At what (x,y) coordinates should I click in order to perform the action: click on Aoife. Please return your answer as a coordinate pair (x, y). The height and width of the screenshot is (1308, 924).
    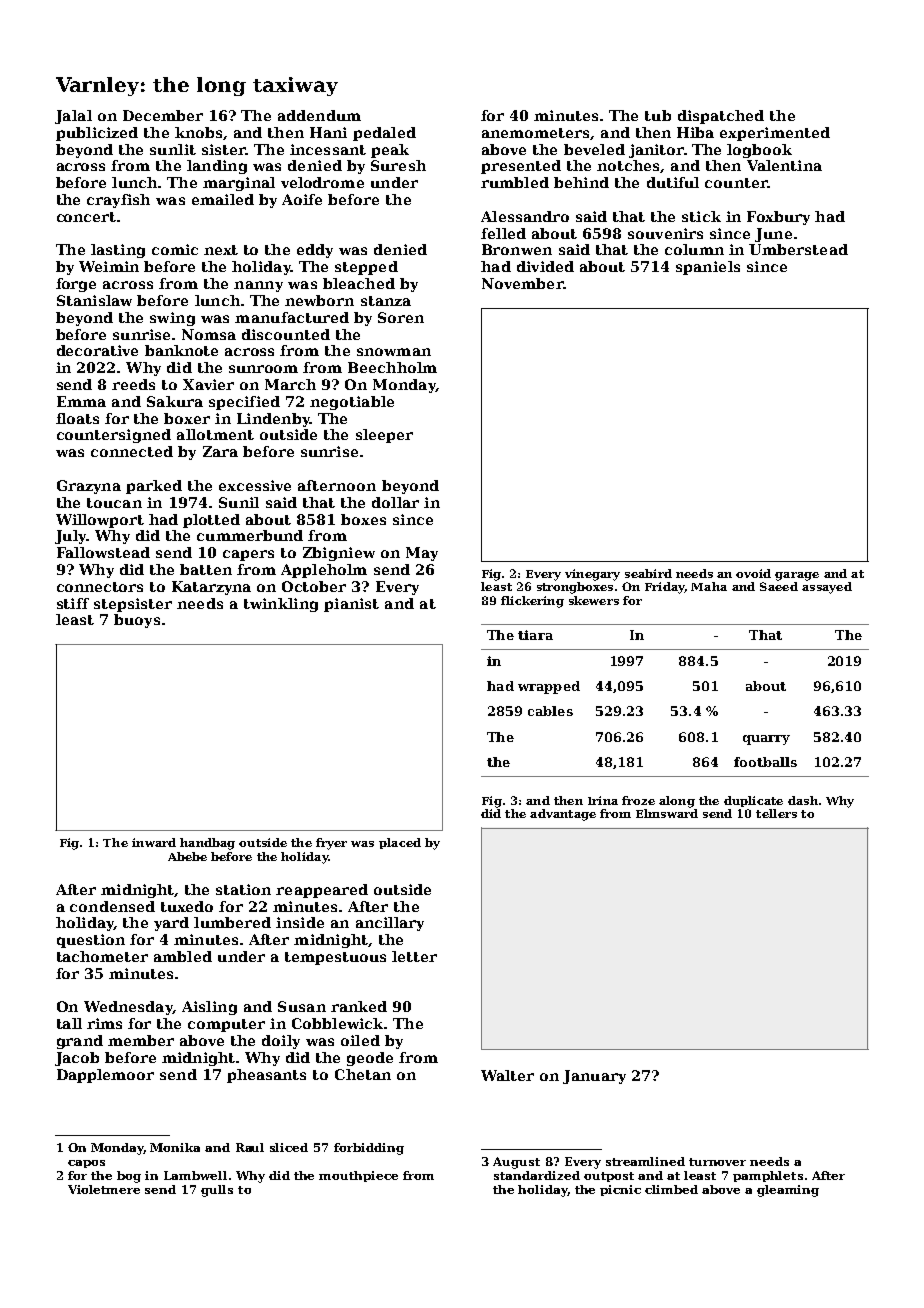
    Looking at the image, I should click on (302, 199).
